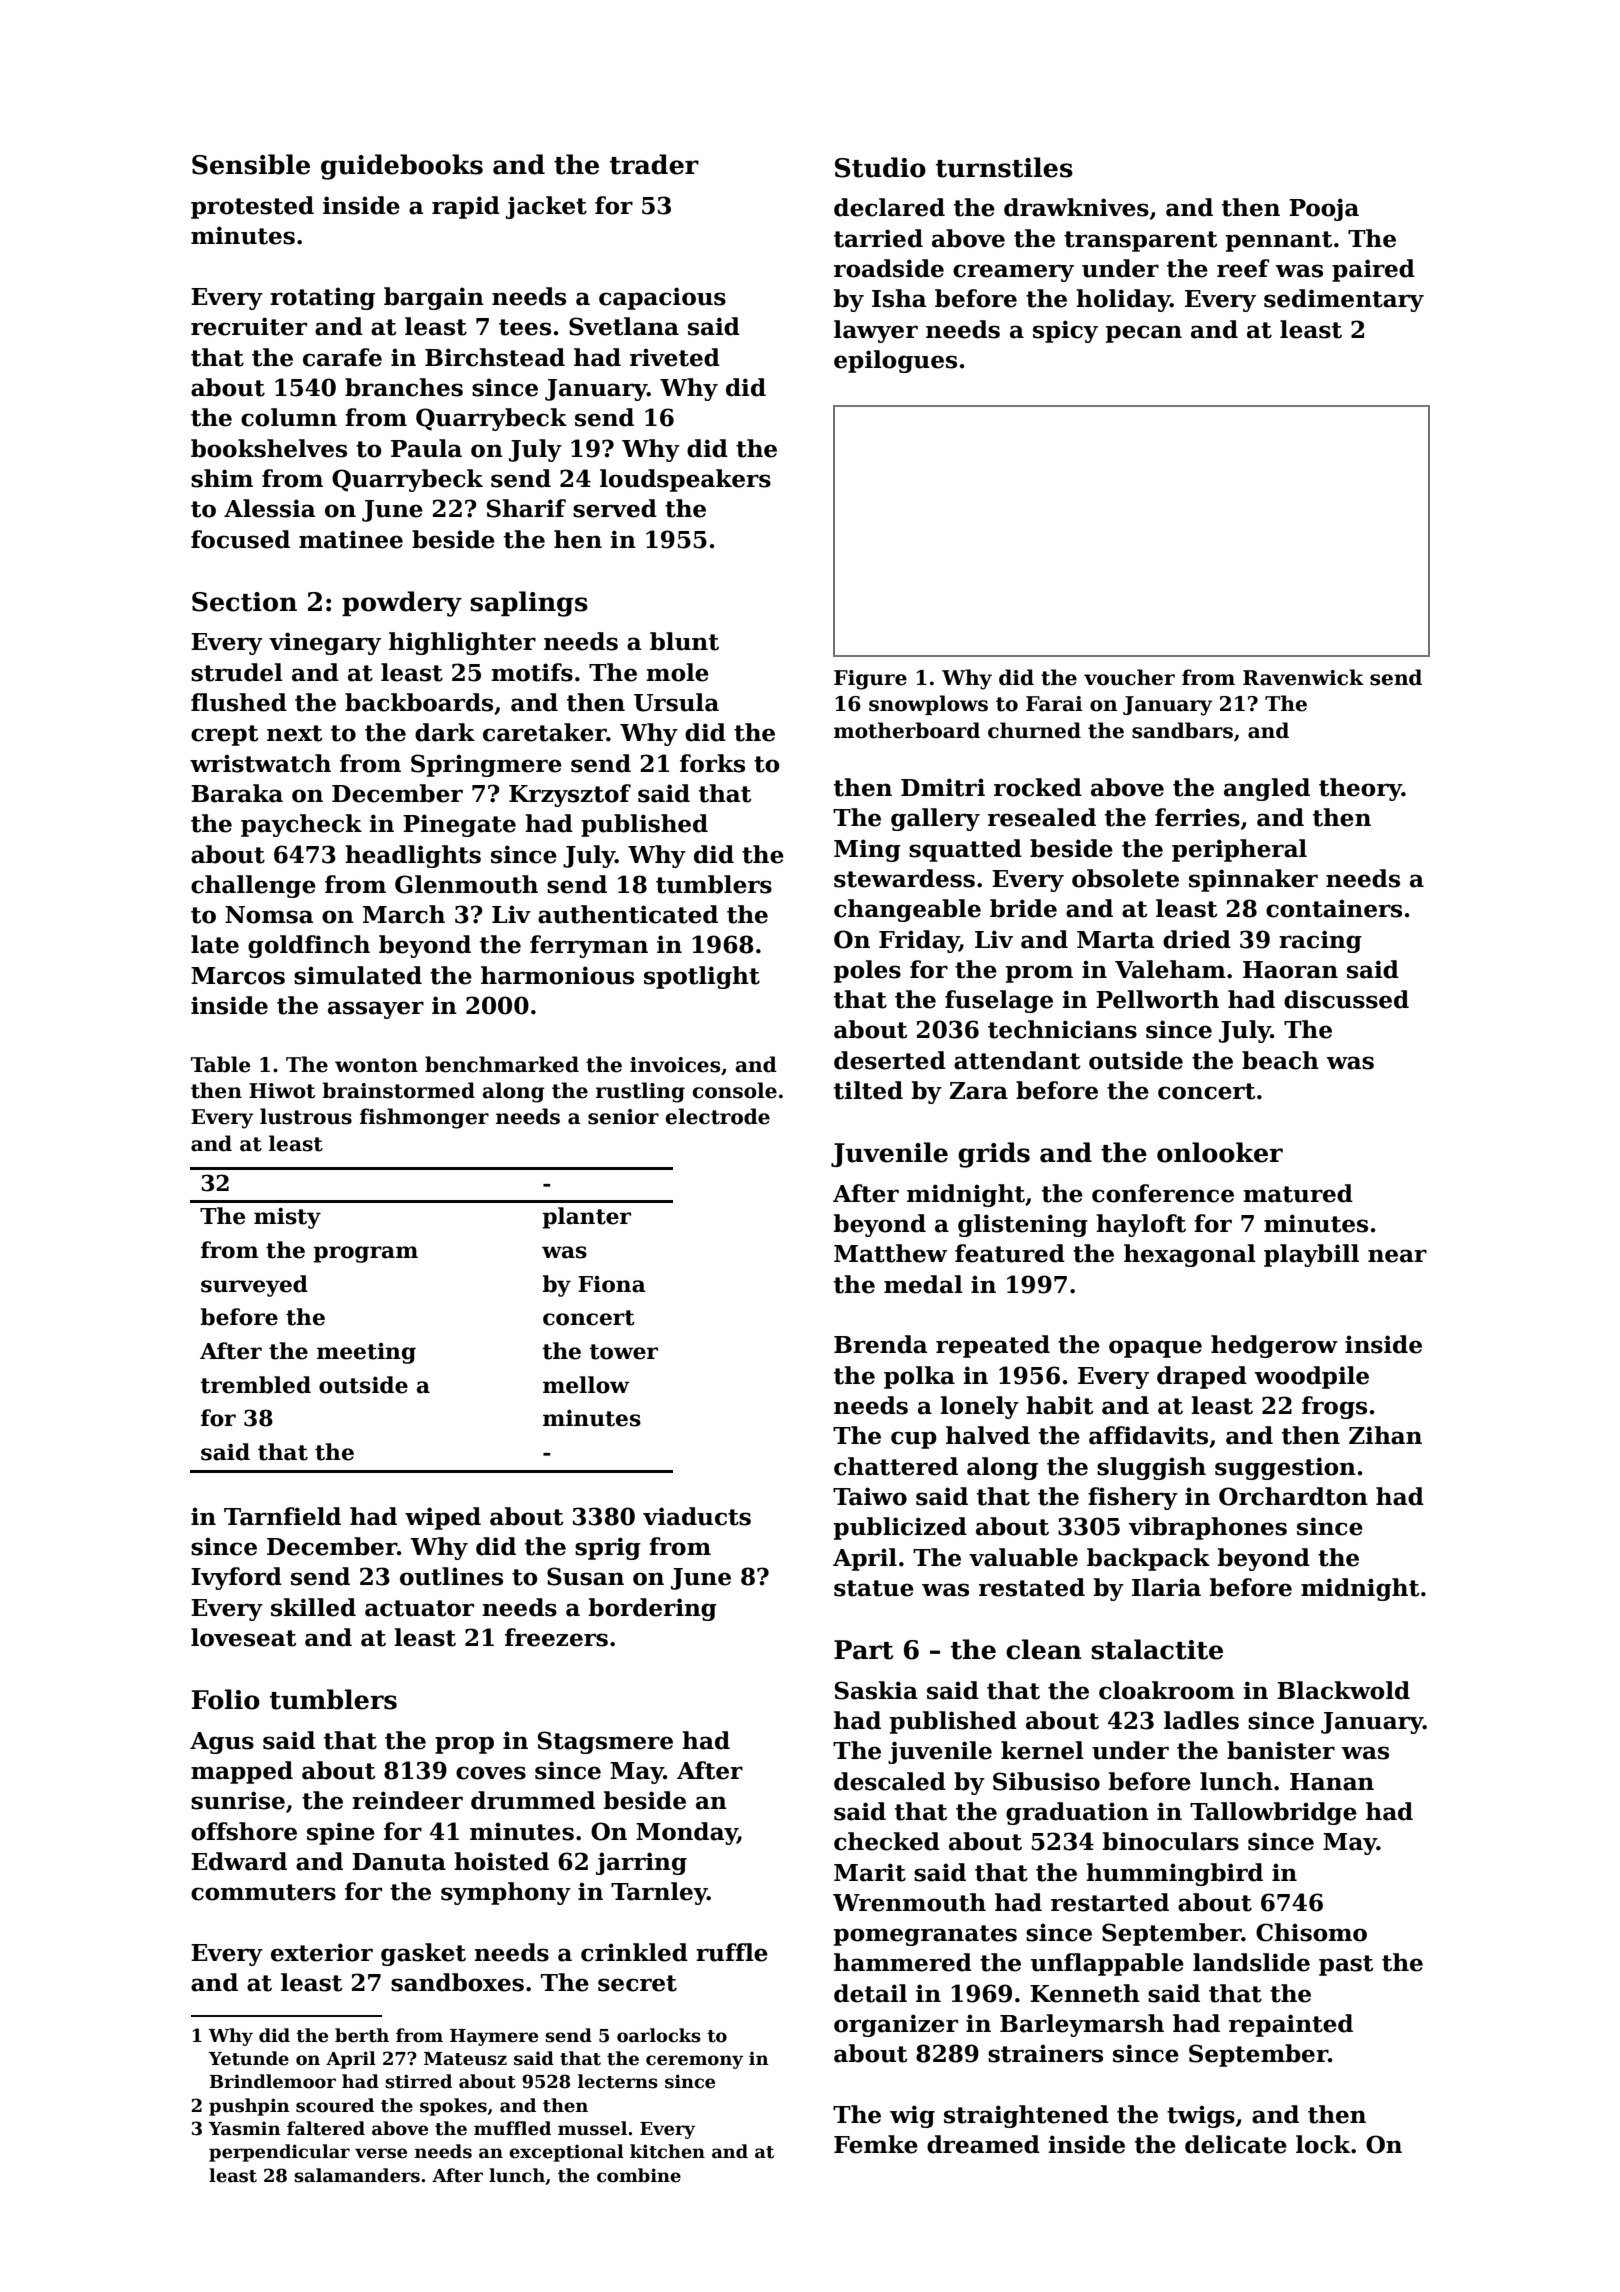 This page has width=1620, height=2292. I want to click on graduation, so click(1077, 1813).
